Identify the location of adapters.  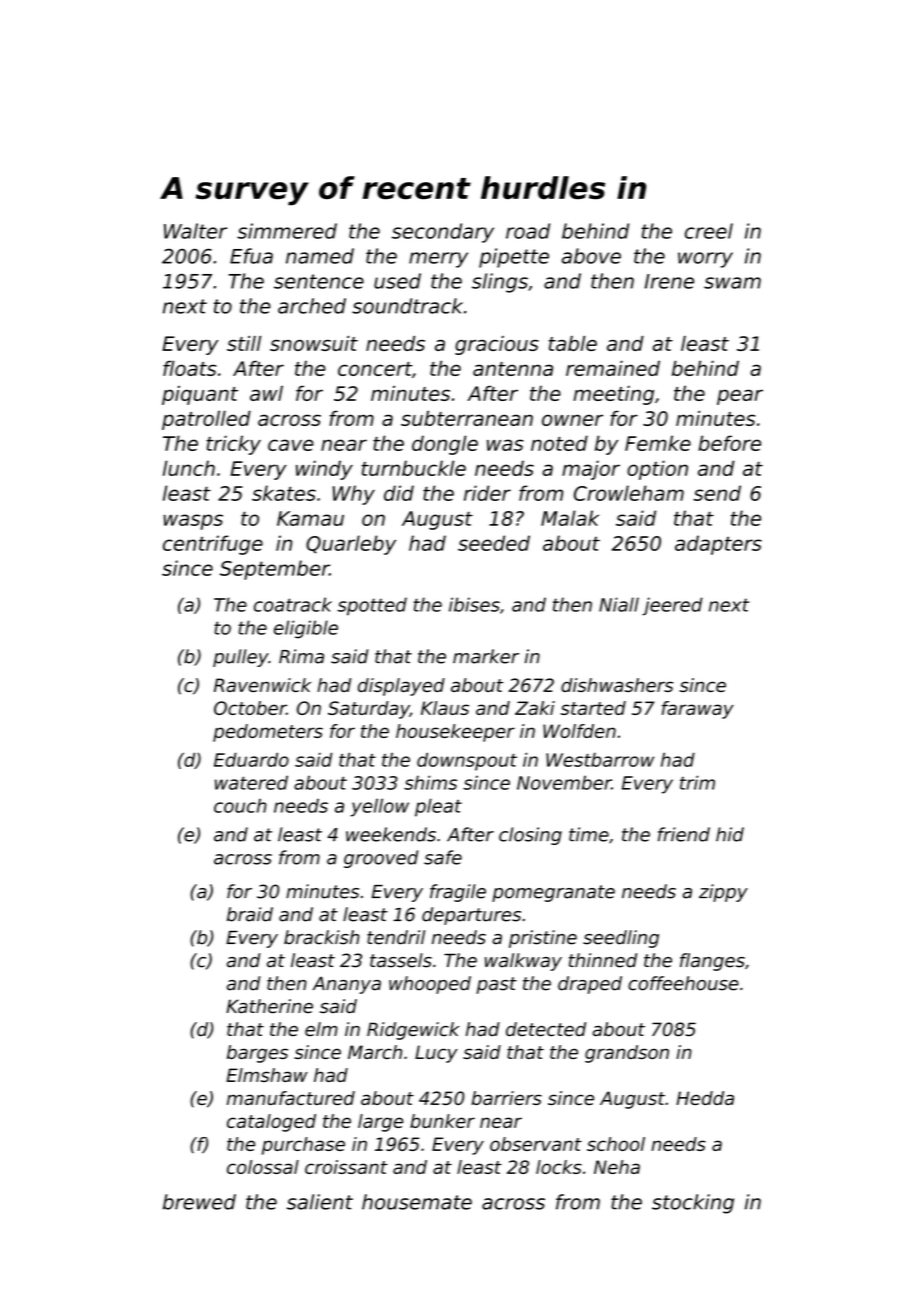
(718, 545).
